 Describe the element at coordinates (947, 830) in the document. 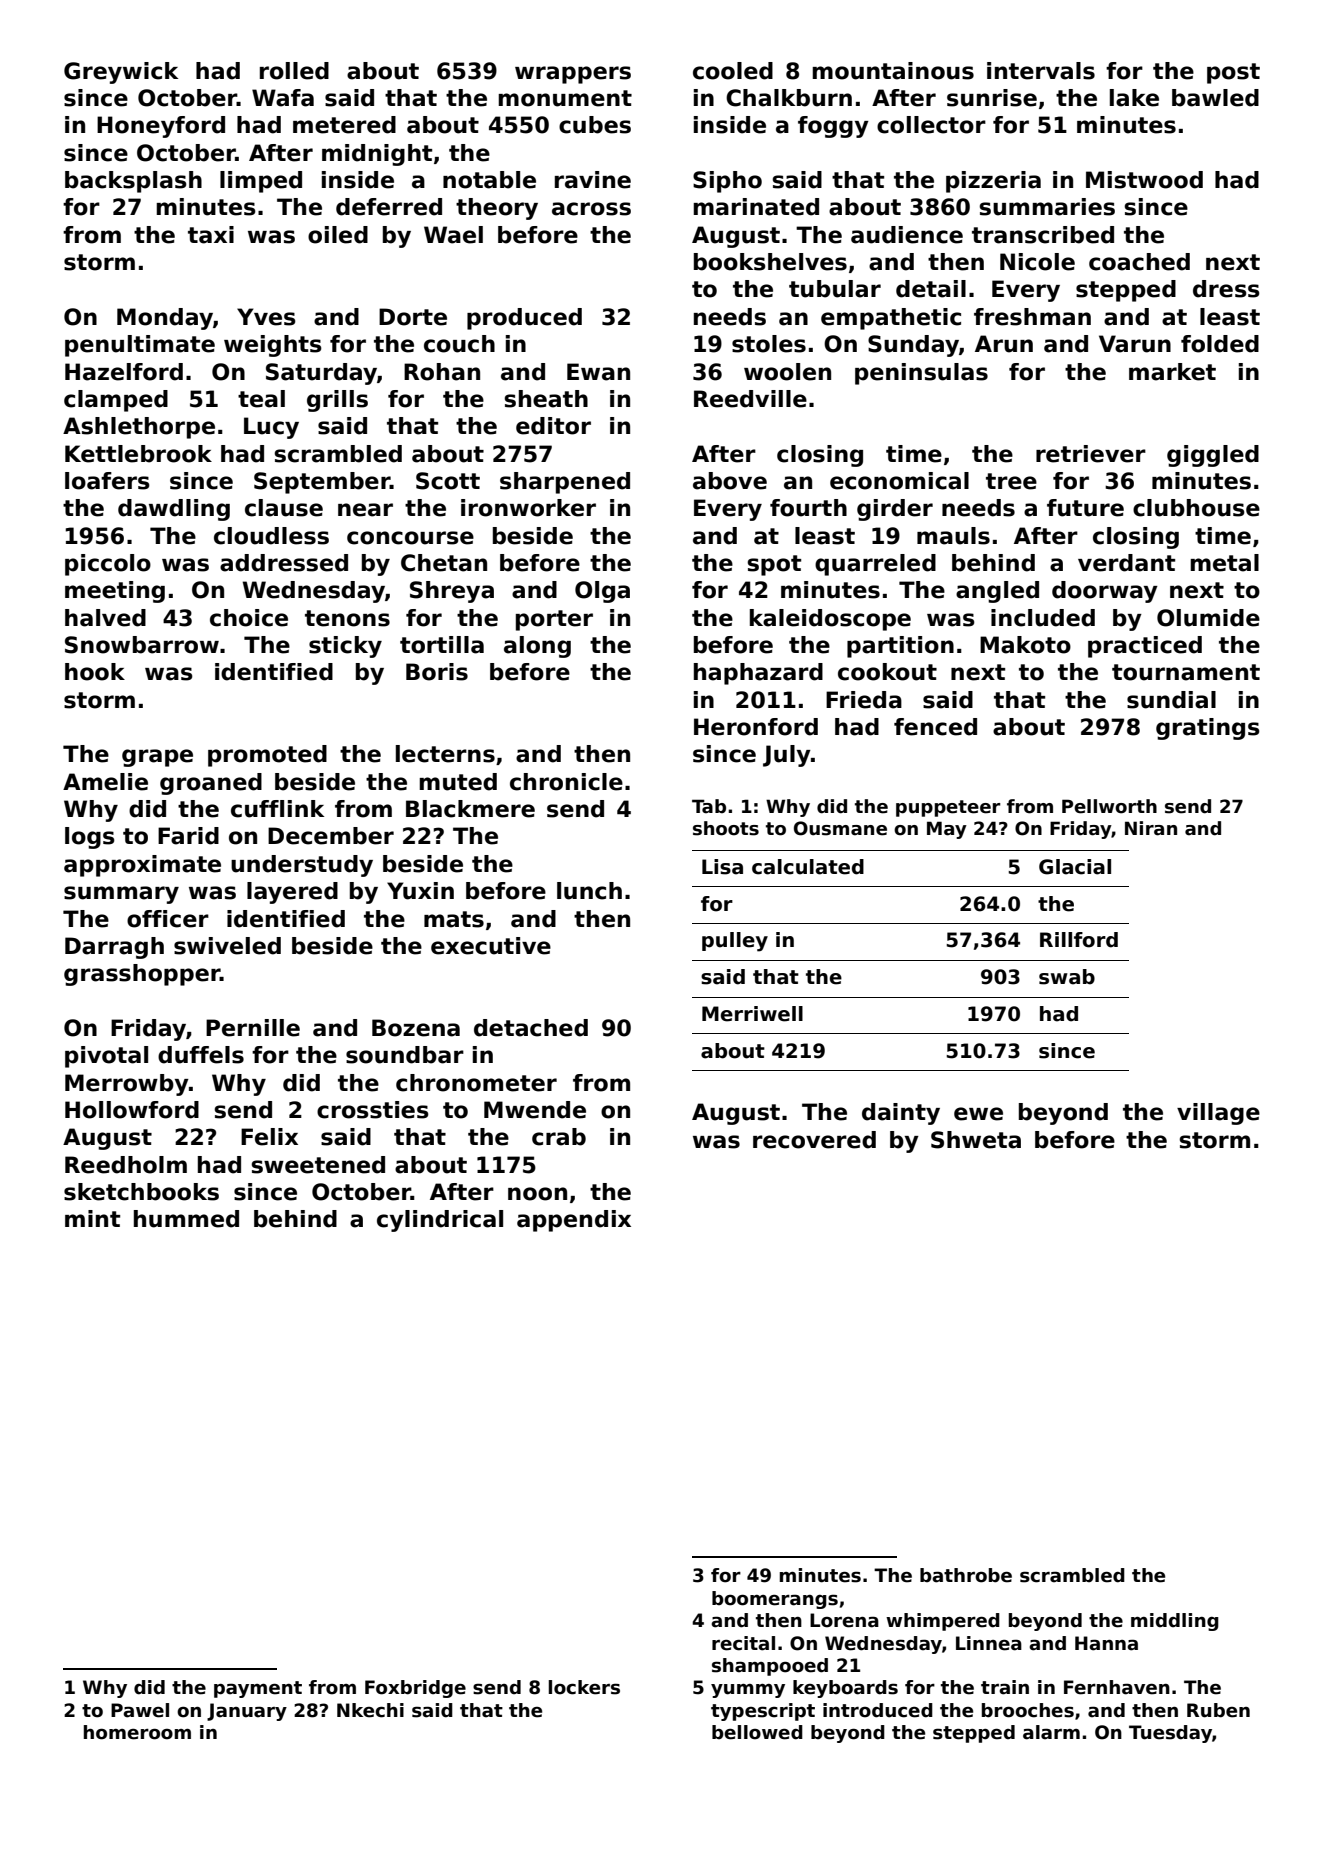

I see `May` at that location.
